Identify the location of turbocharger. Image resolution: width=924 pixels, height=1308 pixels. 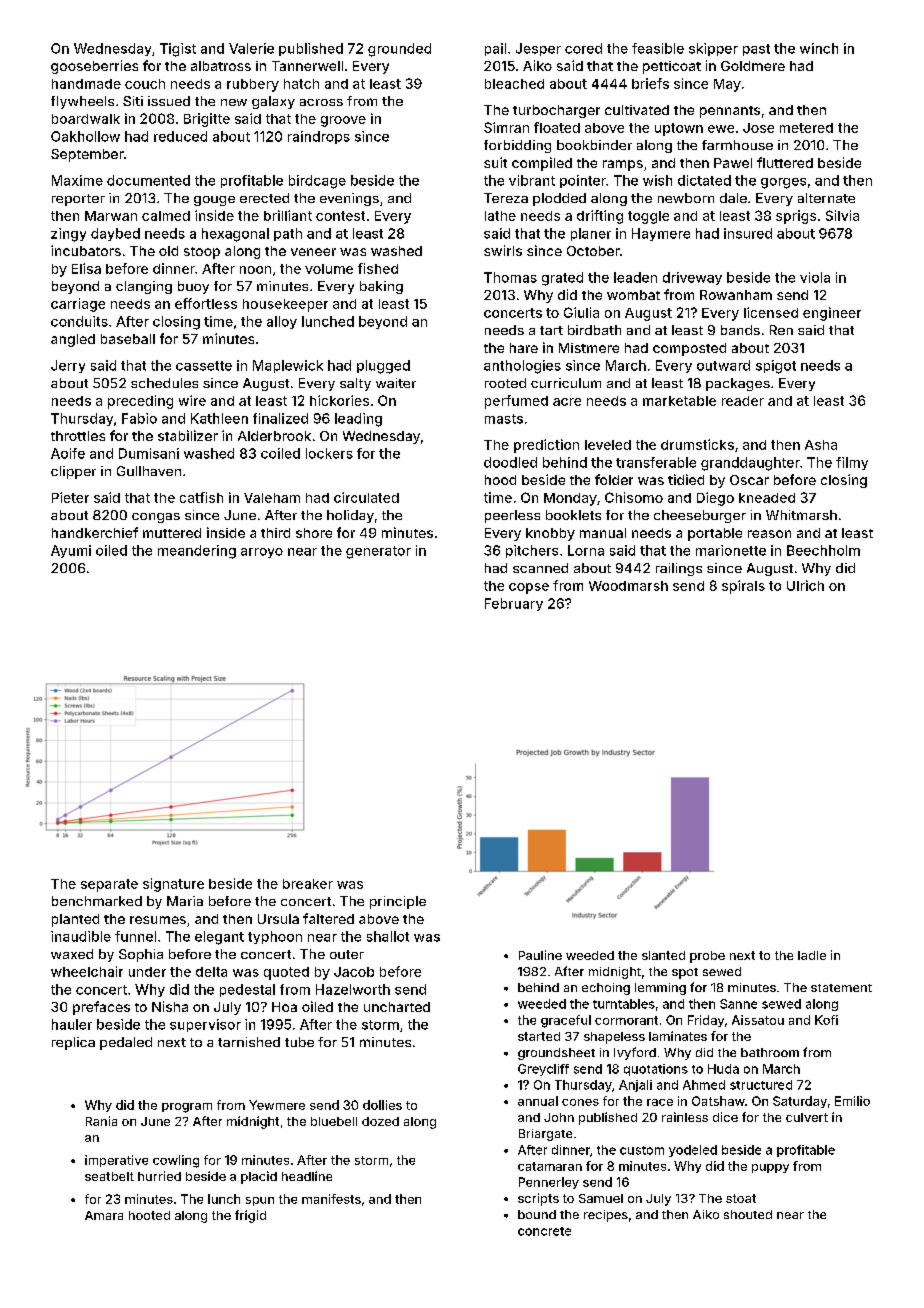
(556, 111).
